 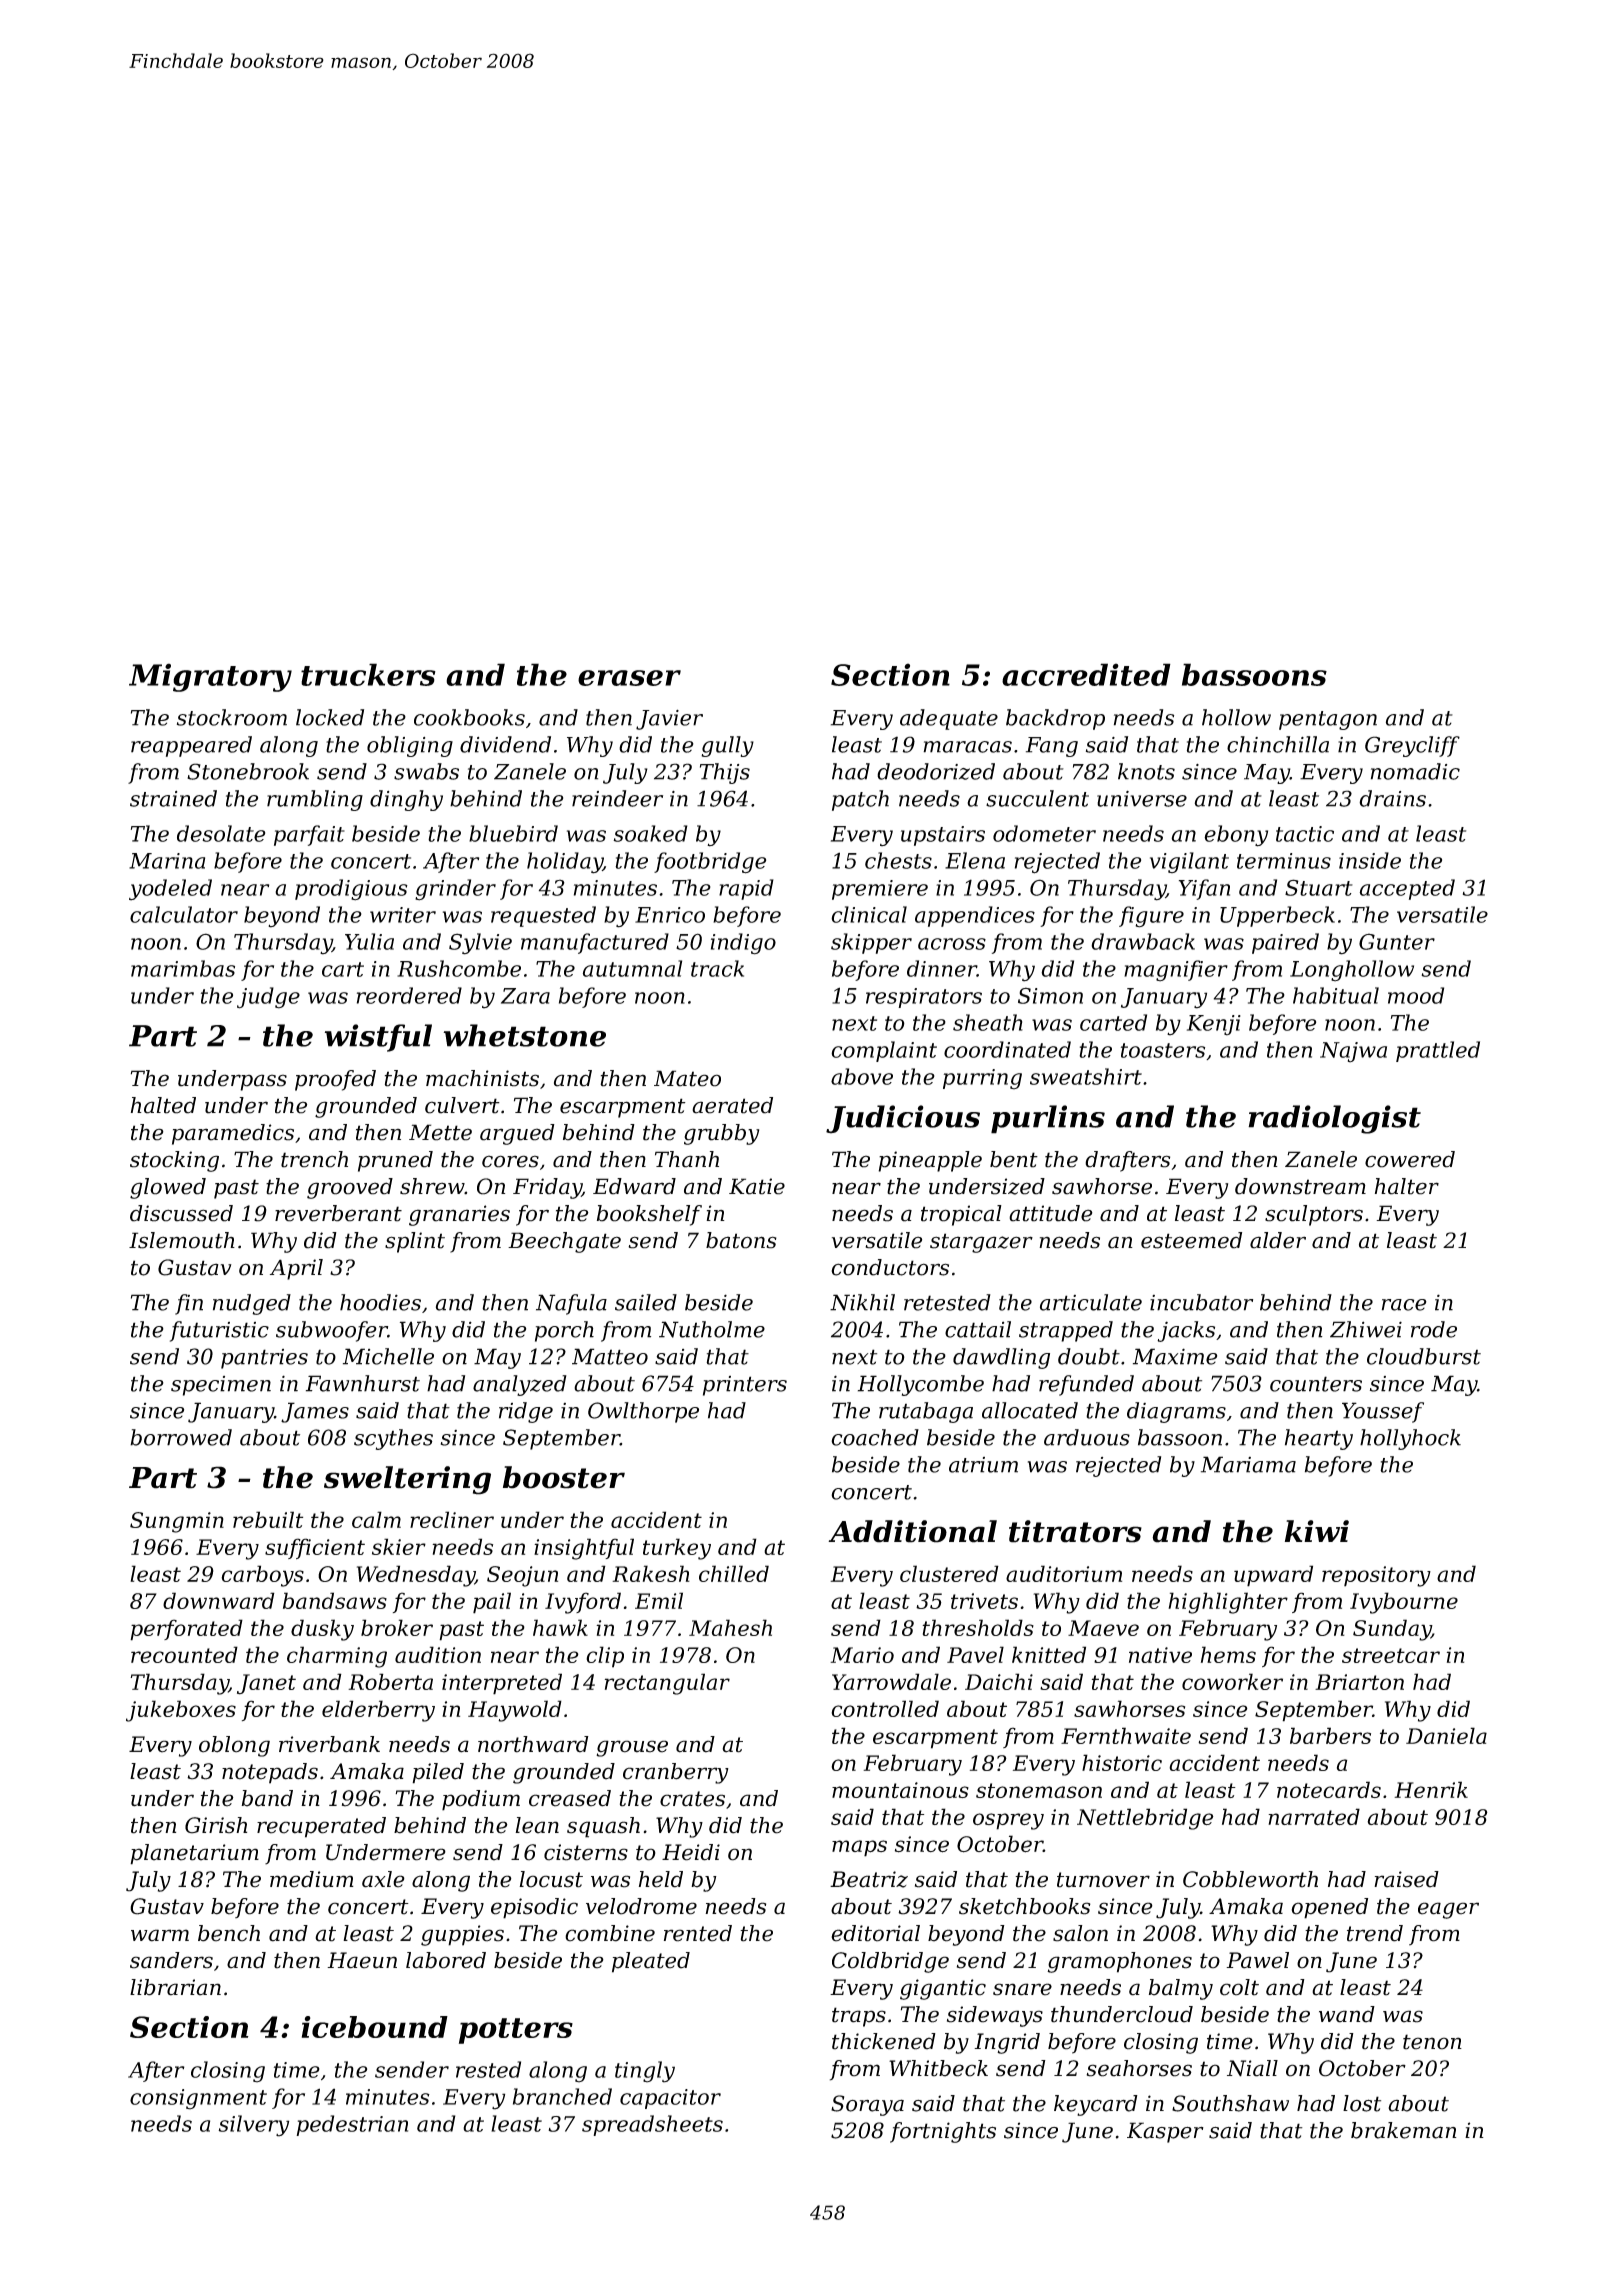 I want to click on Youssef, so click(x=1383, y=1412).
